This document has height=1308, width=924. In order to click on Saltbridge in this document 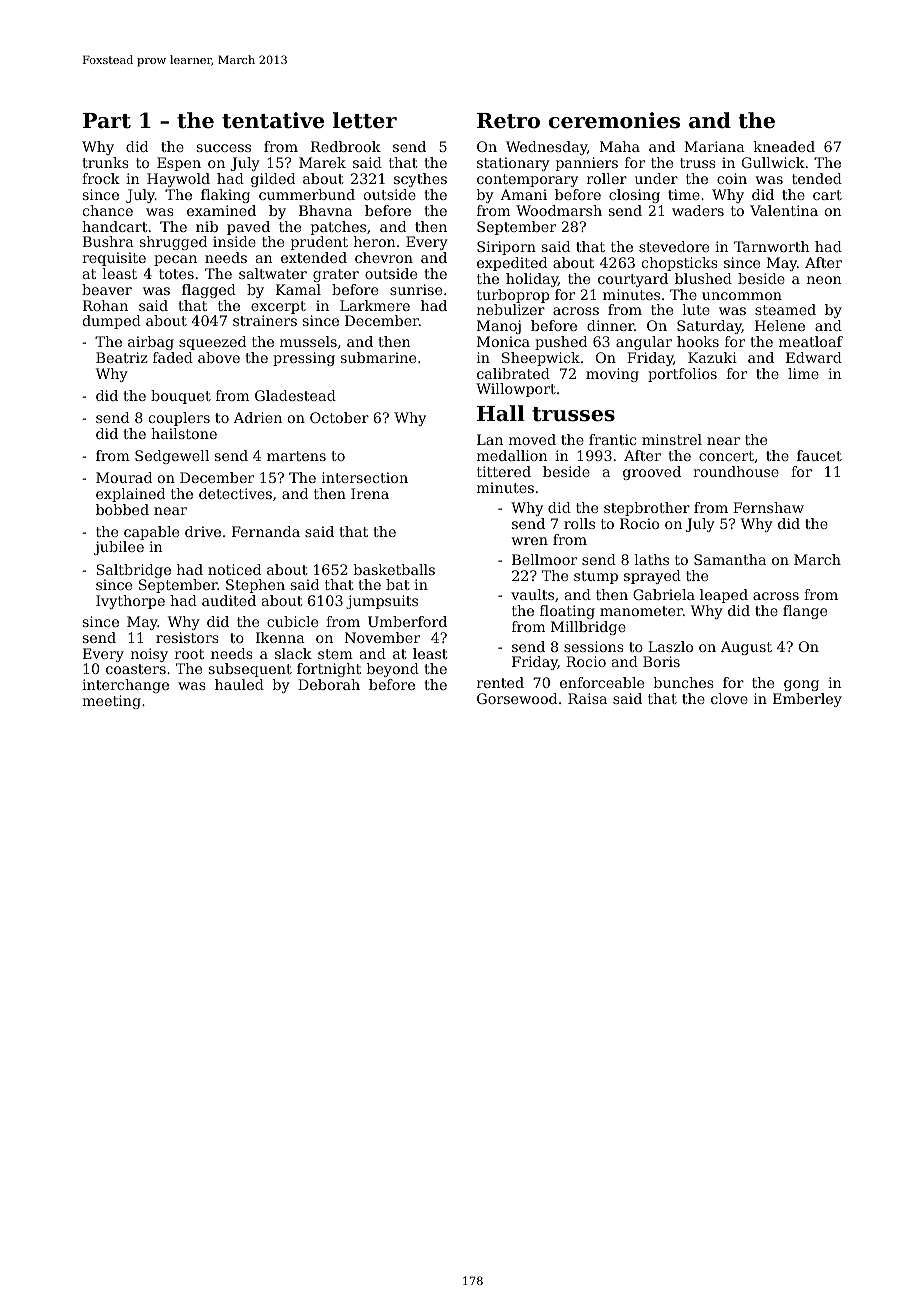, I will do `click(134, 571)`.
